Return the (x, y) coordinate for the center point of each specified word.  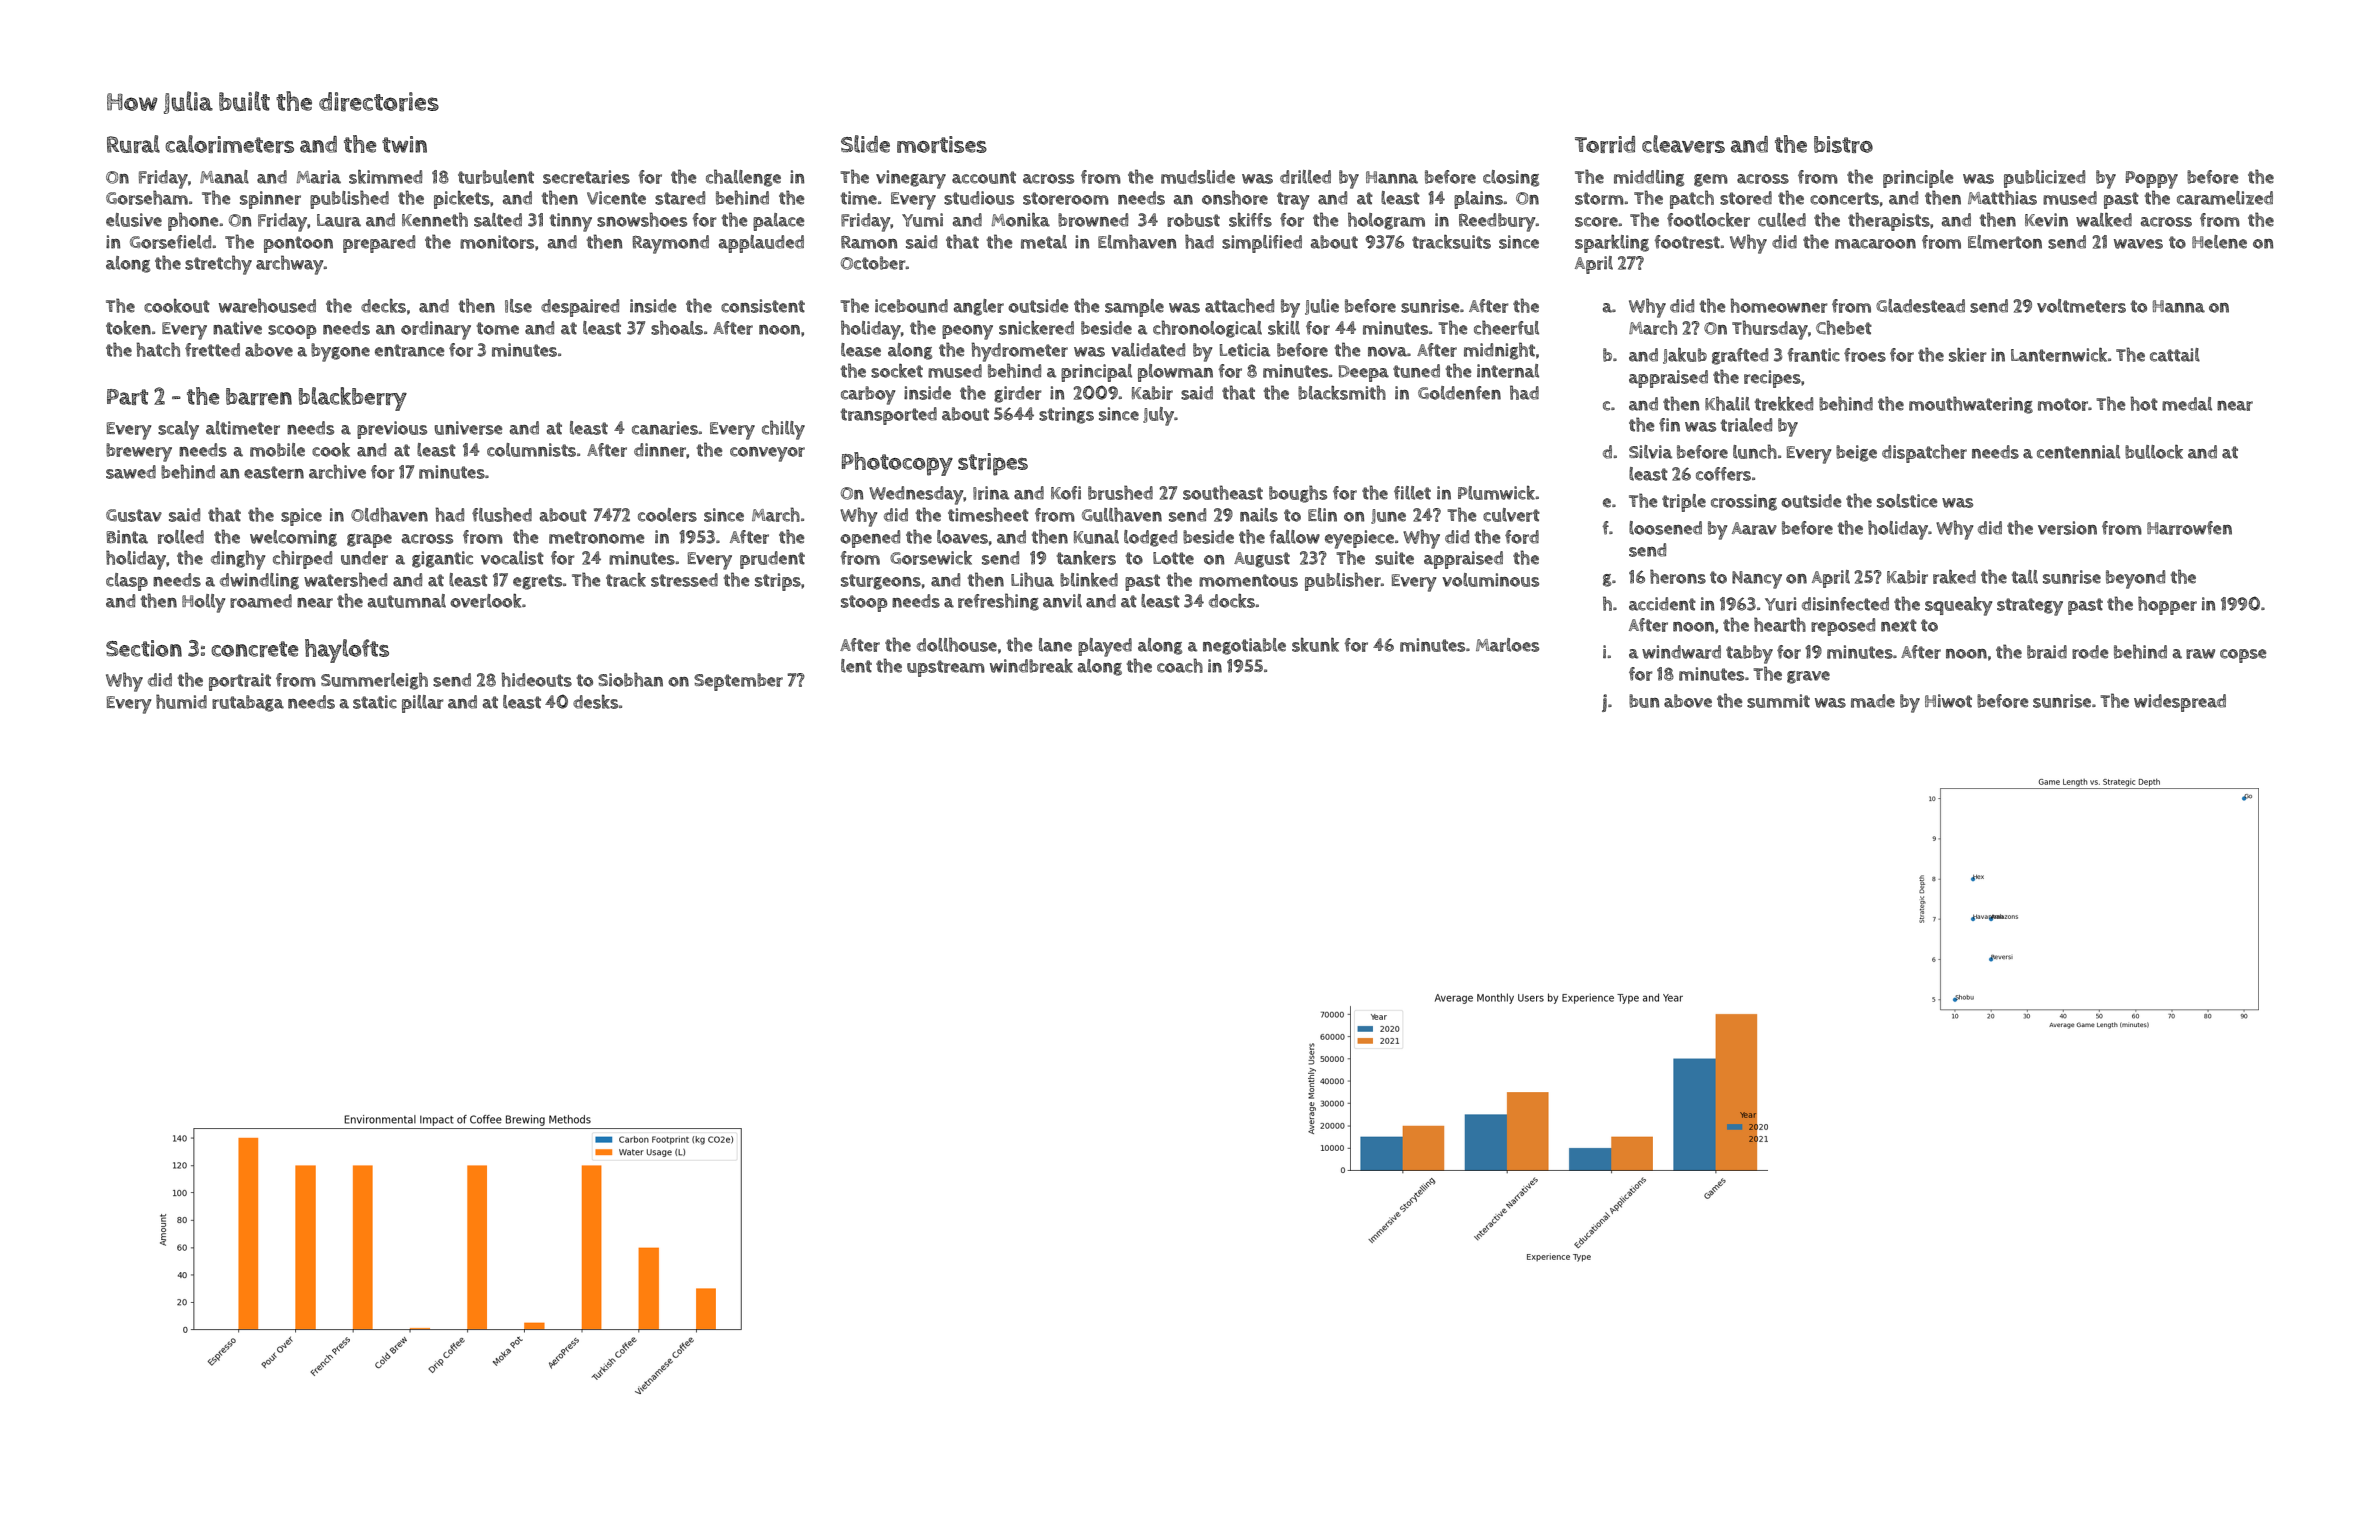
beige (1856, 453)
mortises (942, 144)
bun (1644, 701)
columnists (531, 450)
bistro (1843, 144)
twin (404, 144)
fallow (1294, 537)
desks (595, 702)
